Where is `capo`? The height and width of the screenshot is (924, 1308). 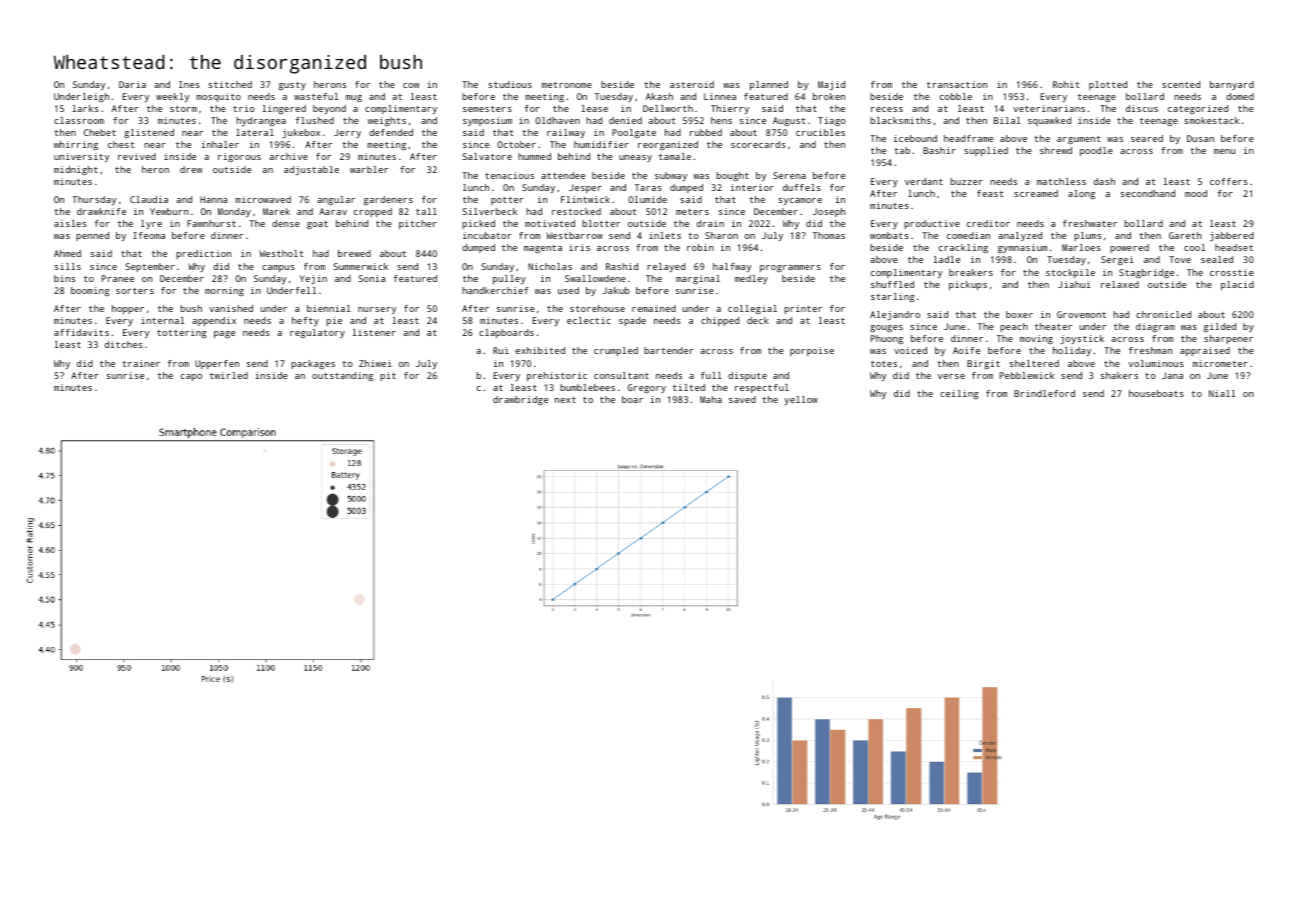 capo is located at coordinates (191, 377).
